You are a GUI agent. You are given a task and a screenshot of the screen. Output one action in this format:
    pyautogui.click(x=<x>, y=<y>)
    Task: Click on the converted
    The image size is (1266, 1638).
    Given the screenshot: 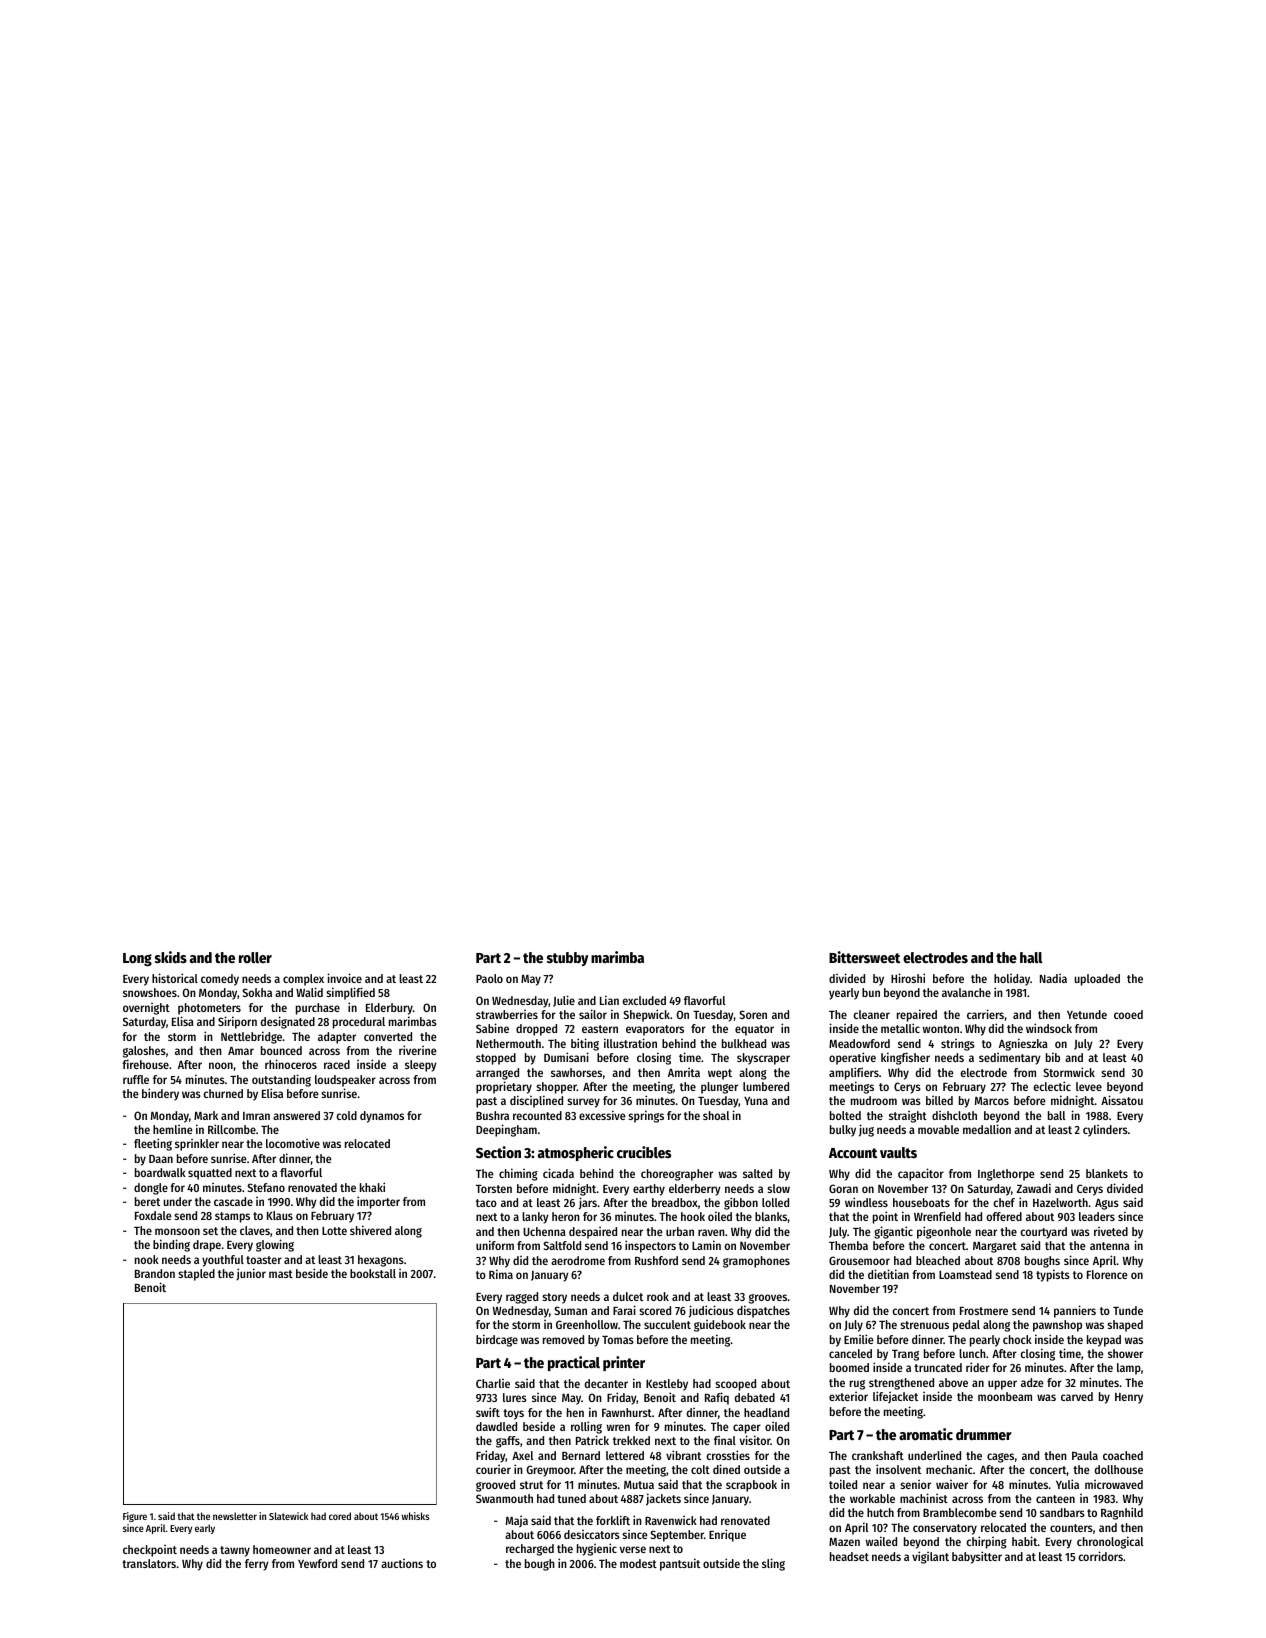 What is the action you would take?
    pyautogui.click(x=388, y=1036)
